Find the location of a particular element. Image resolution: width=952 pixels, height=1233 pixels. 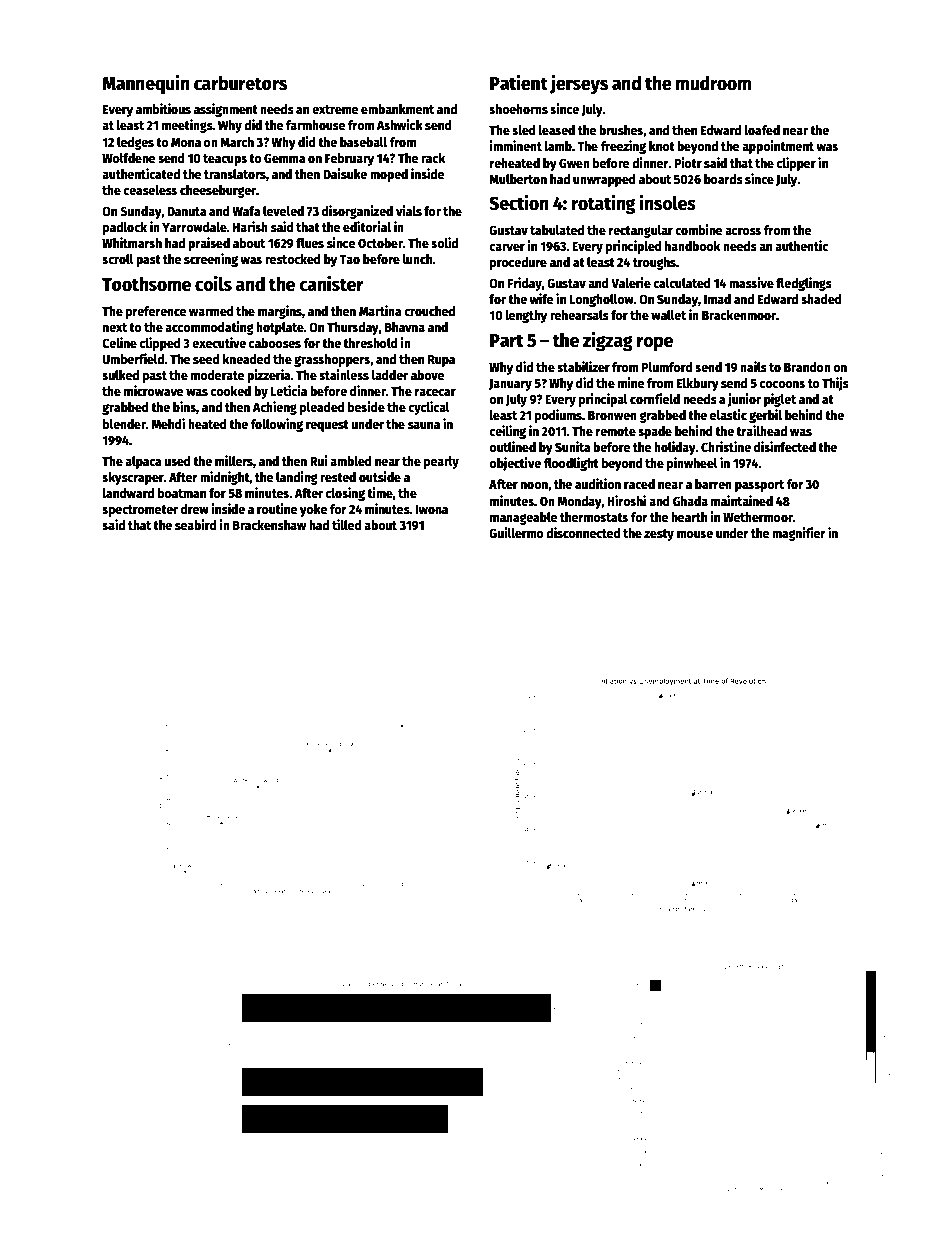

Piotr is located at coordinates (688, 162).
